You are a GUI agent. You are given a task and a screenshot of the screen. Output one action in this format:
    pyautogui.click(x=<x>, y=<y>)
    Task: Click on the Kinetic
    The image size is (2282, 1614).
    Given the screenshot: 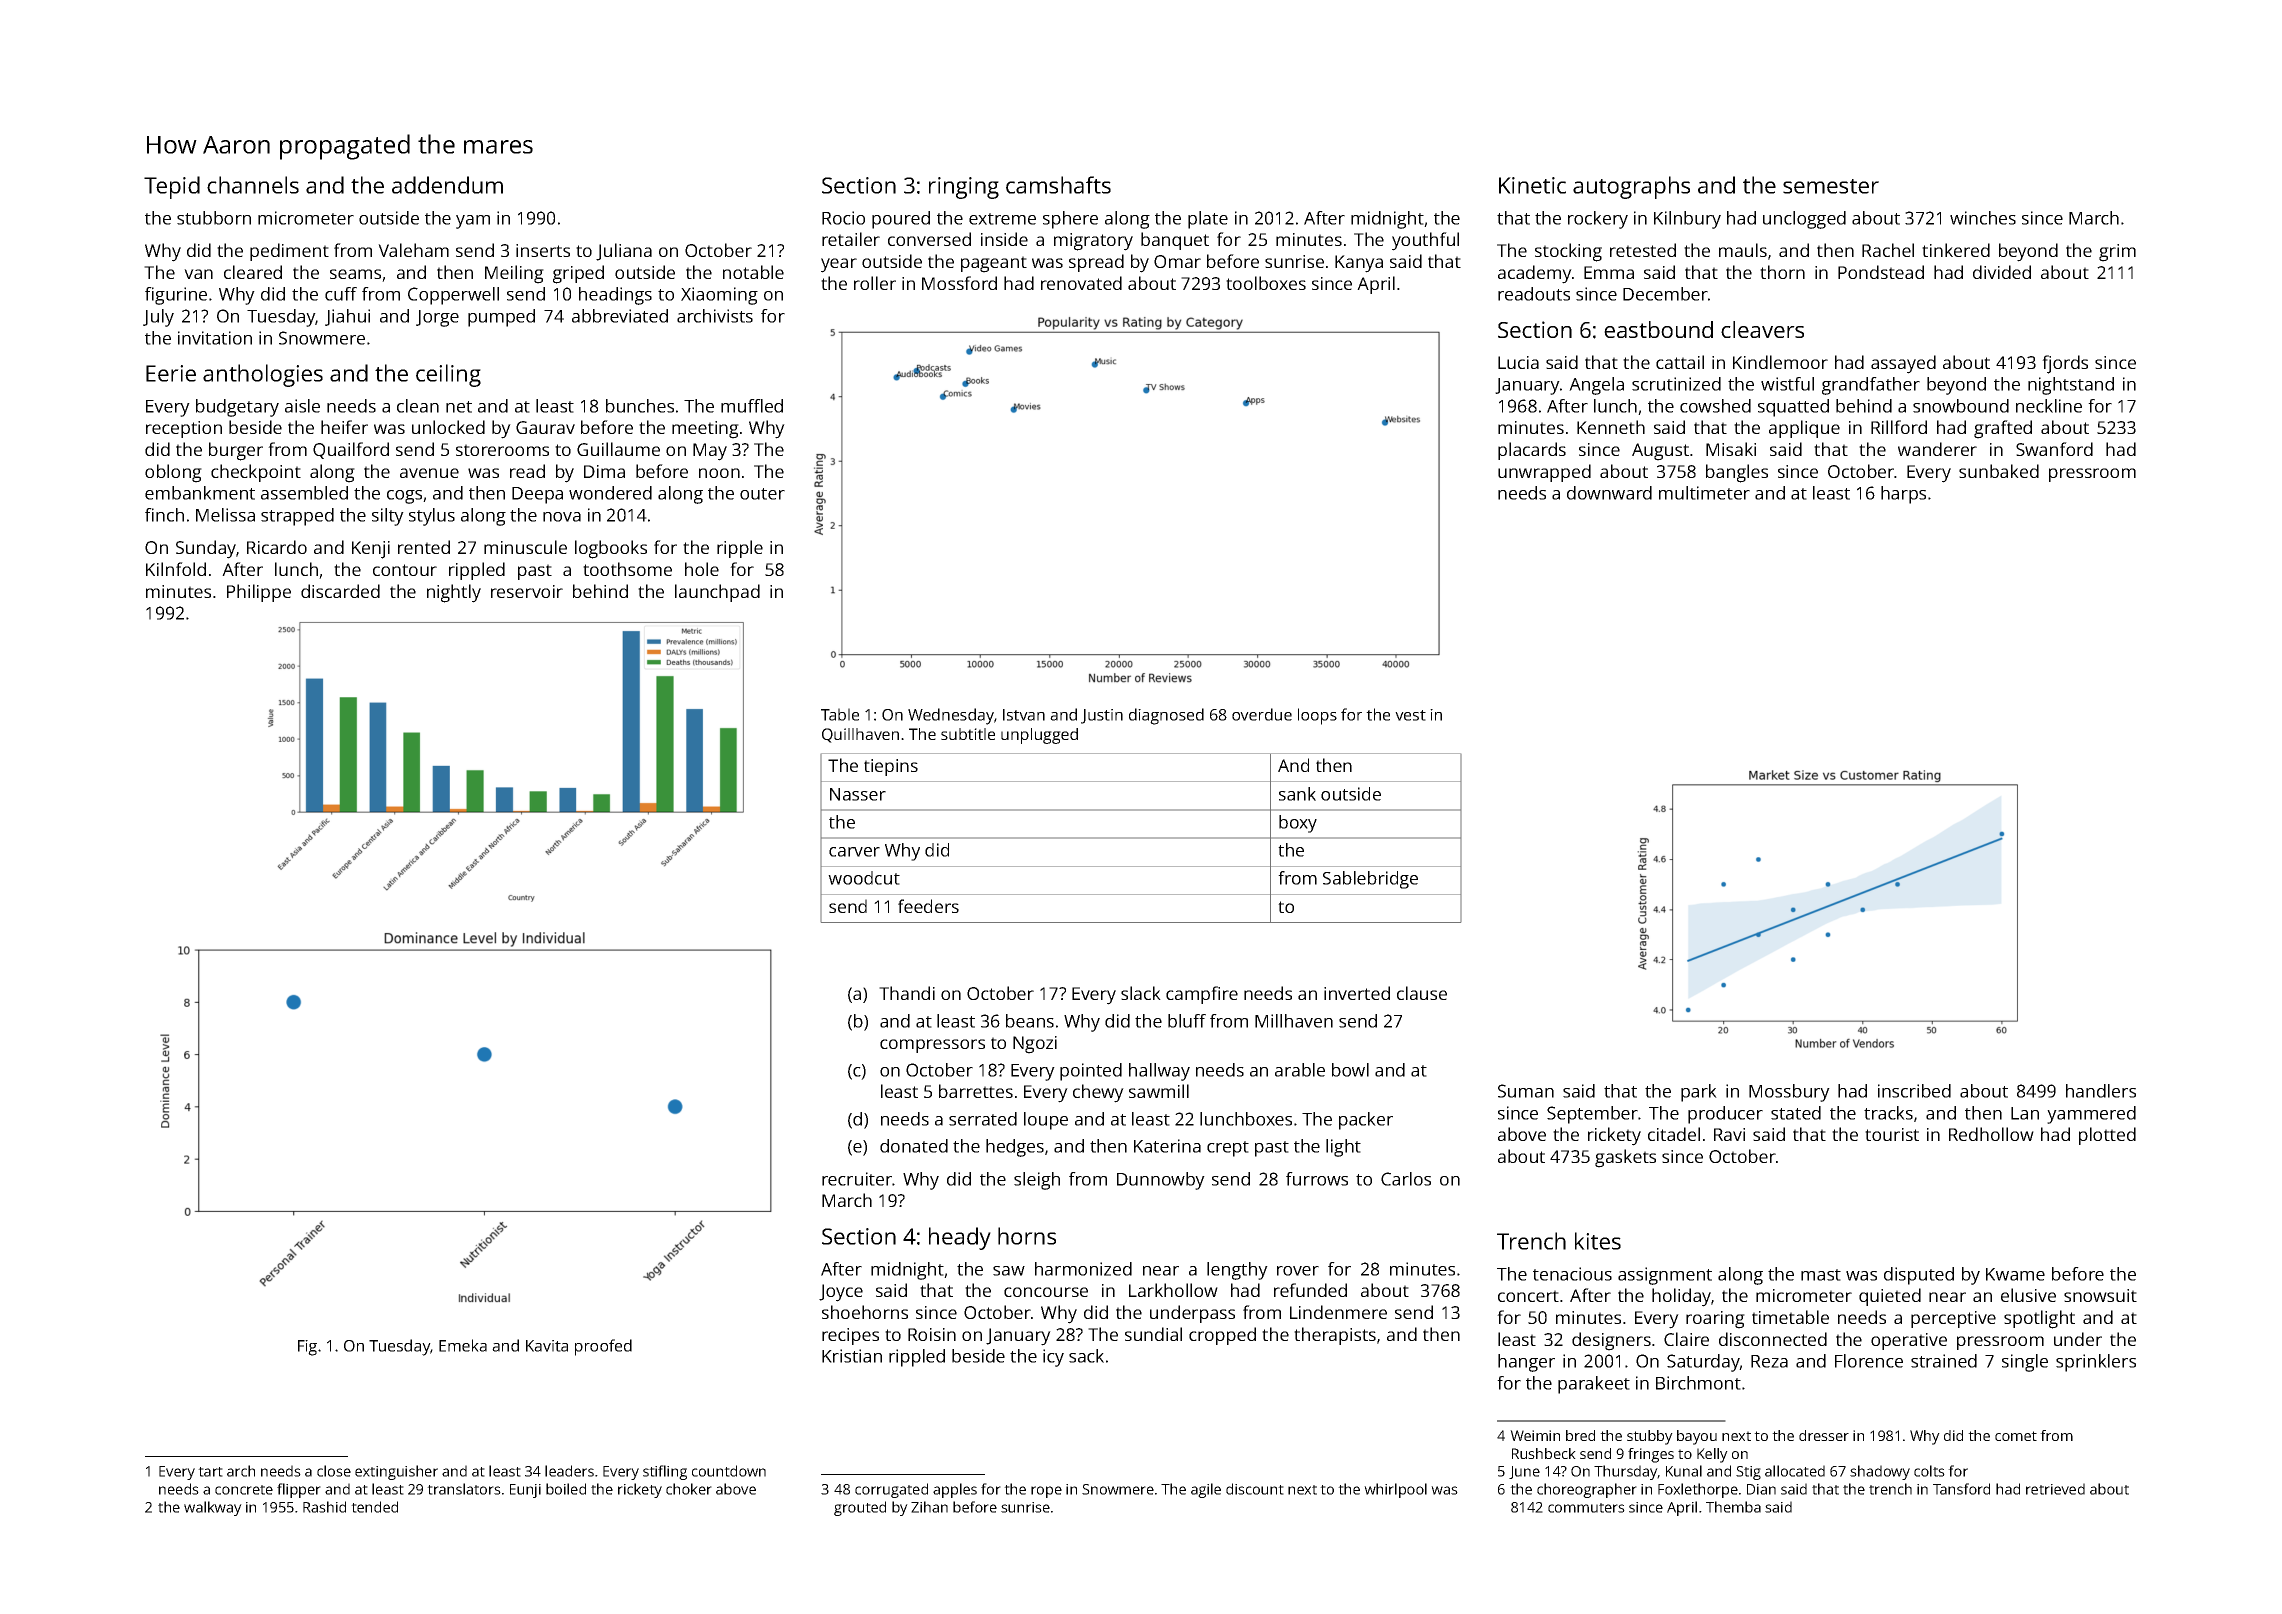 What is the action you would take?
    pyautogui.click(x=1532, y=185)
